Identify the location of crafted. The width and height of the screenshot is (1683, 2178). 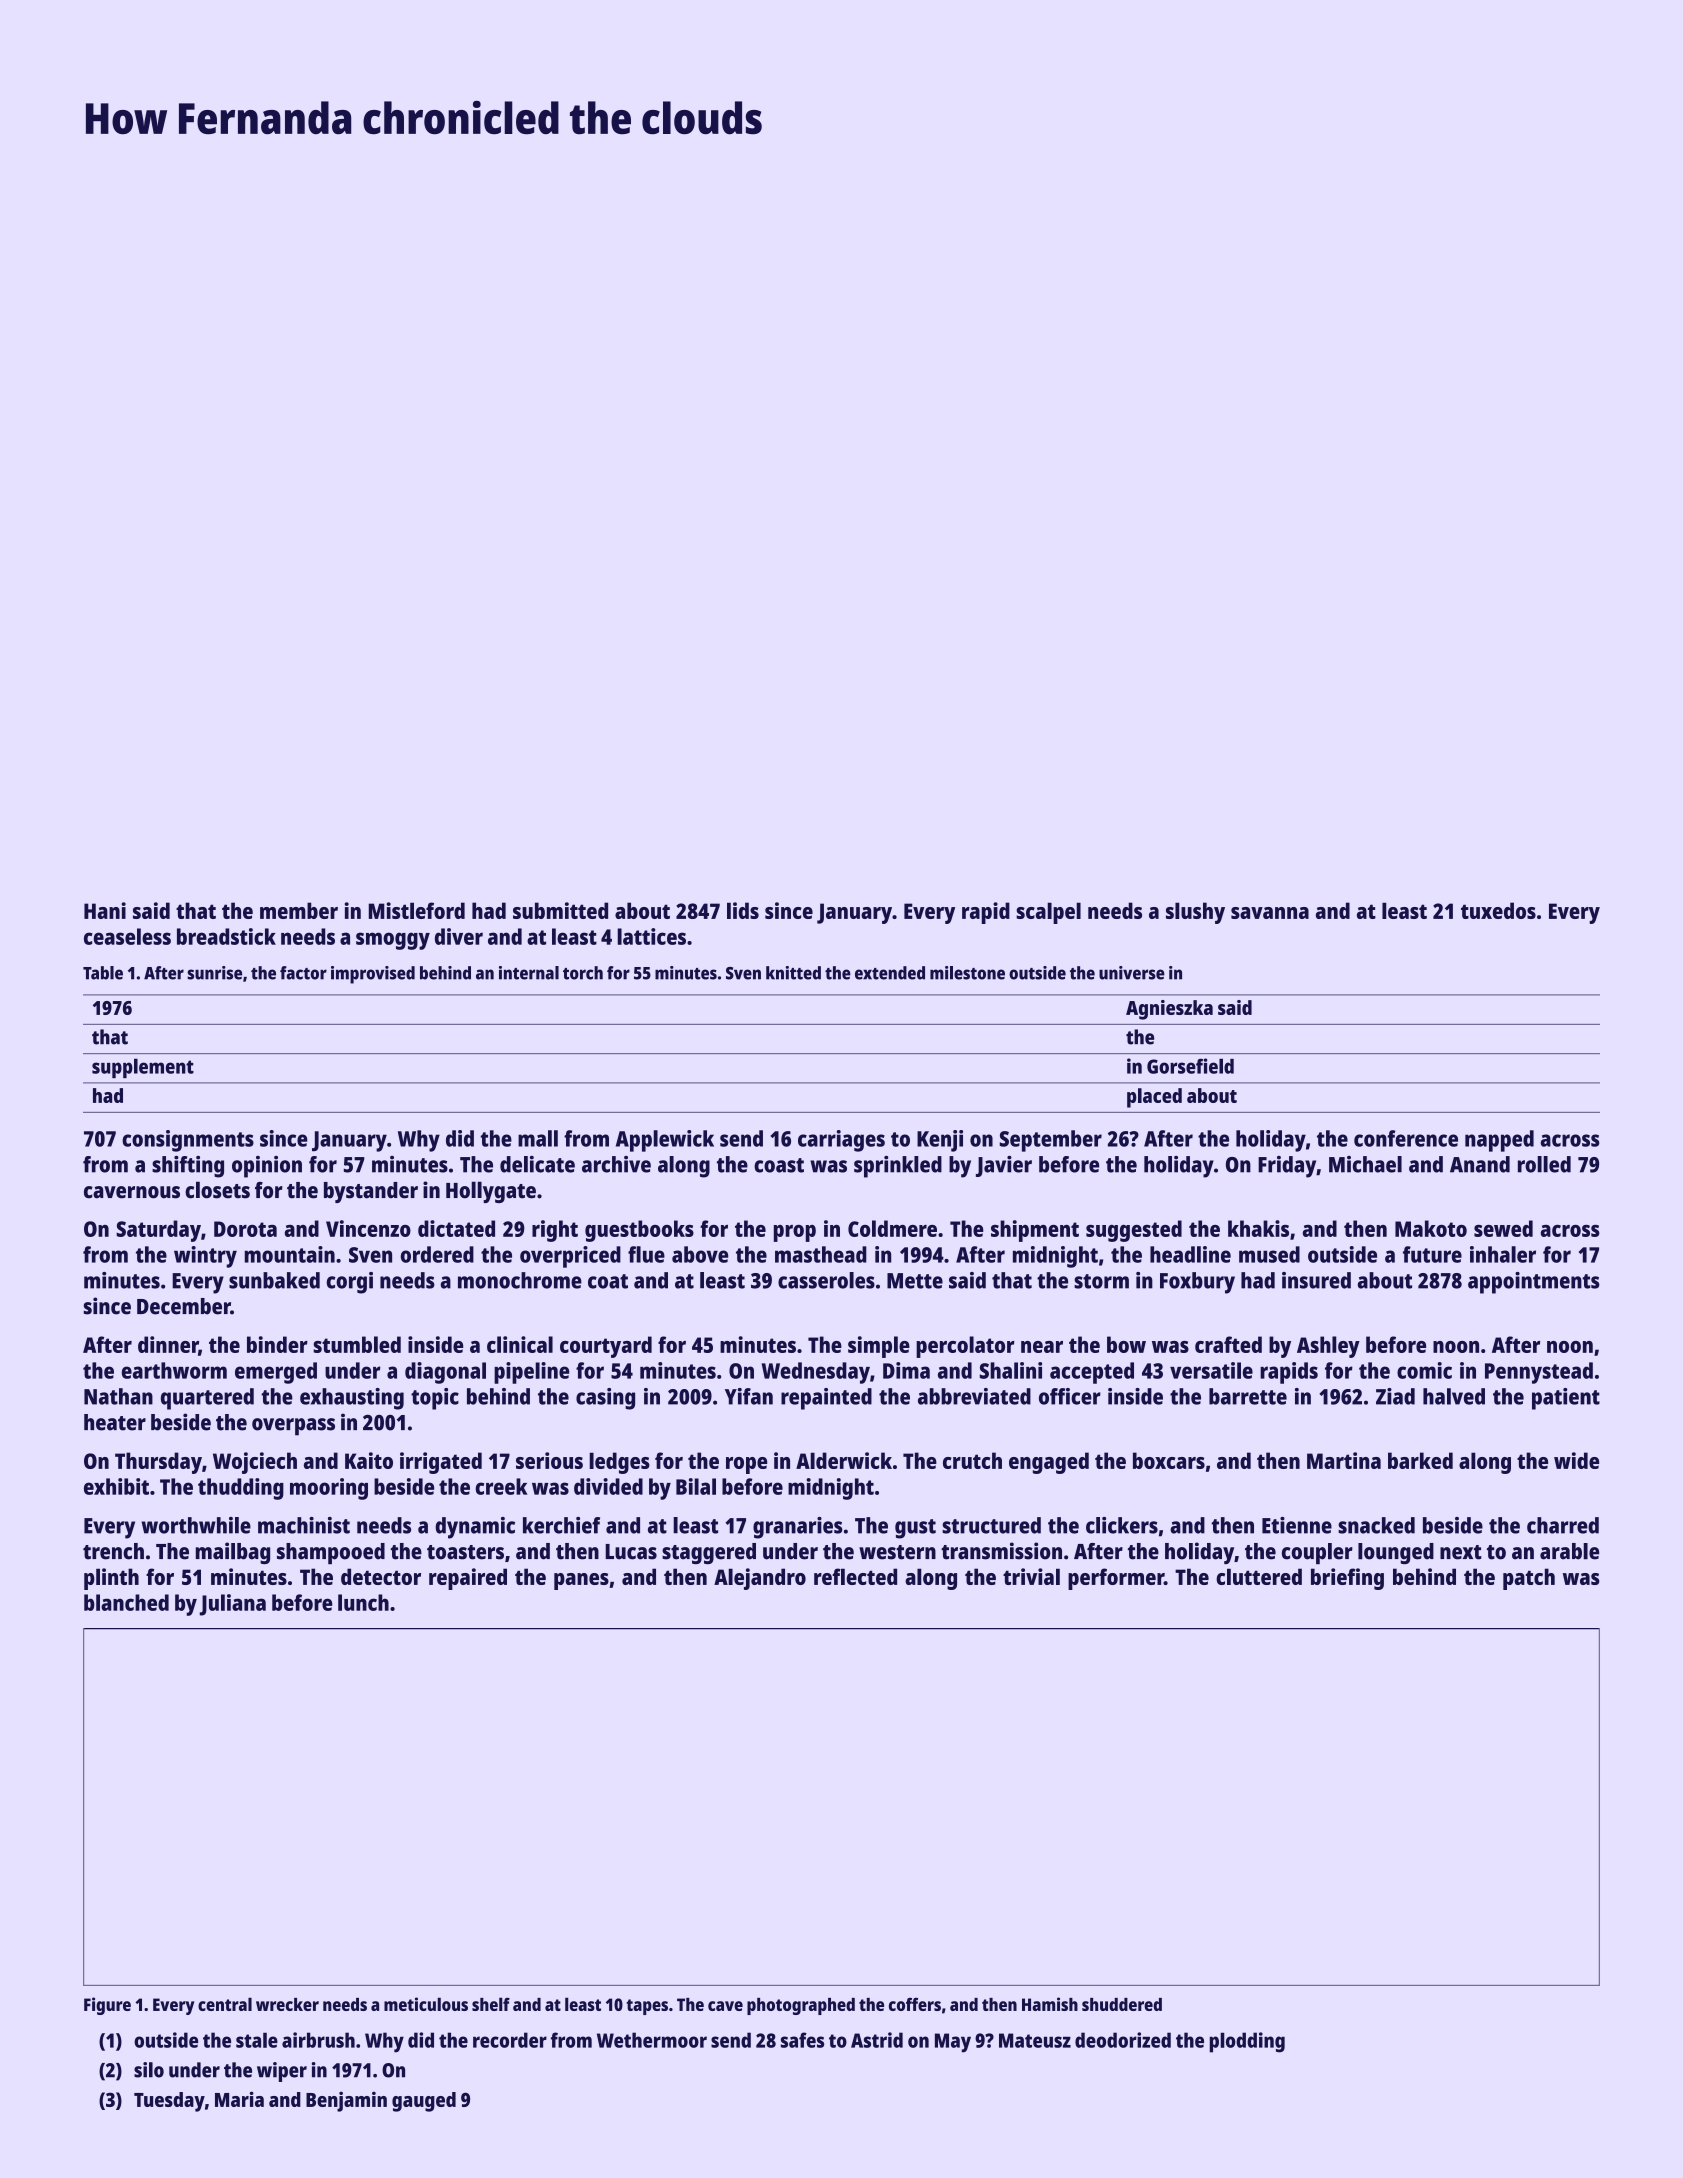
(1228, 1344).
